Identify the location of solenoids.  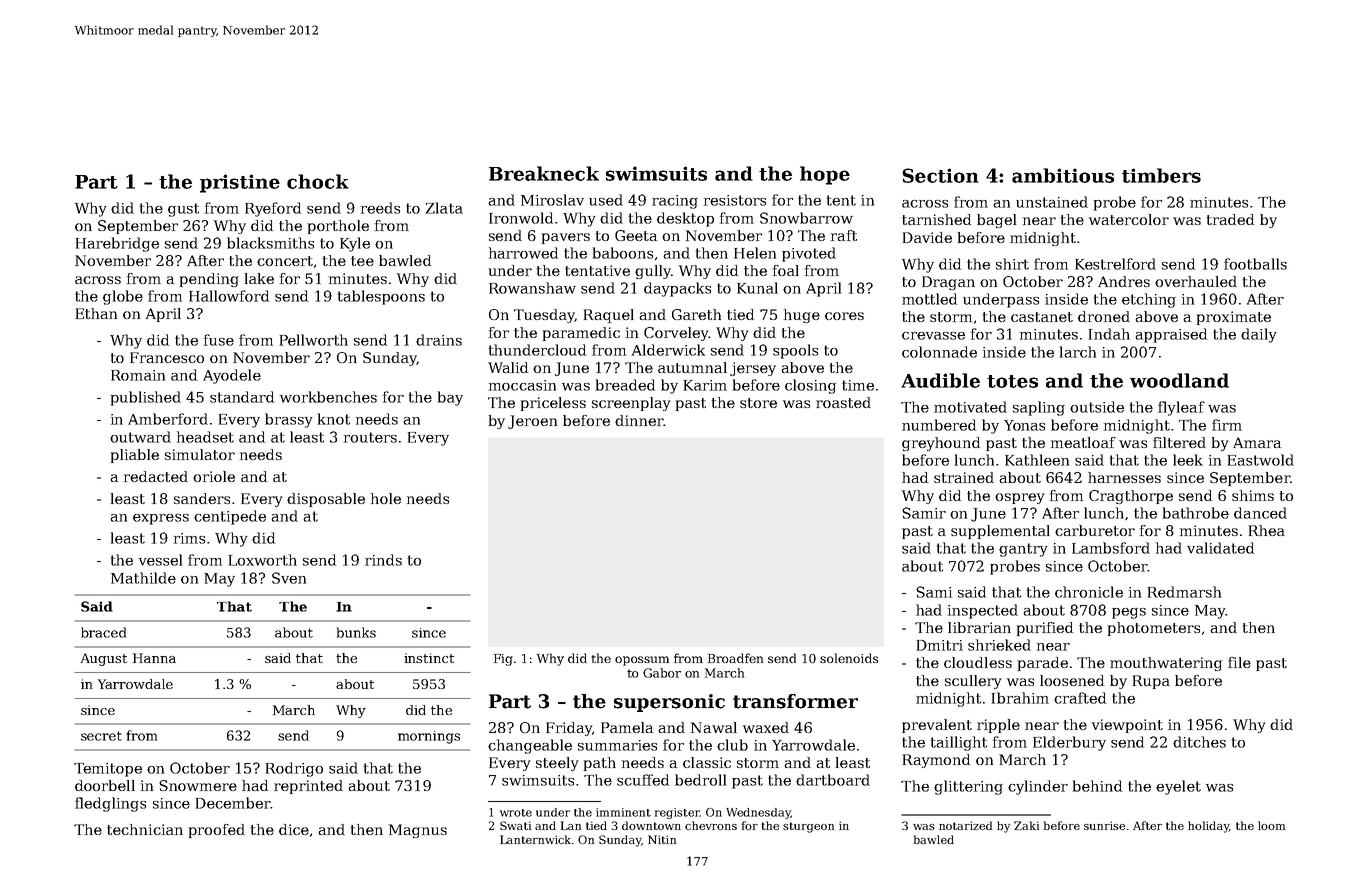
(849, 658).
